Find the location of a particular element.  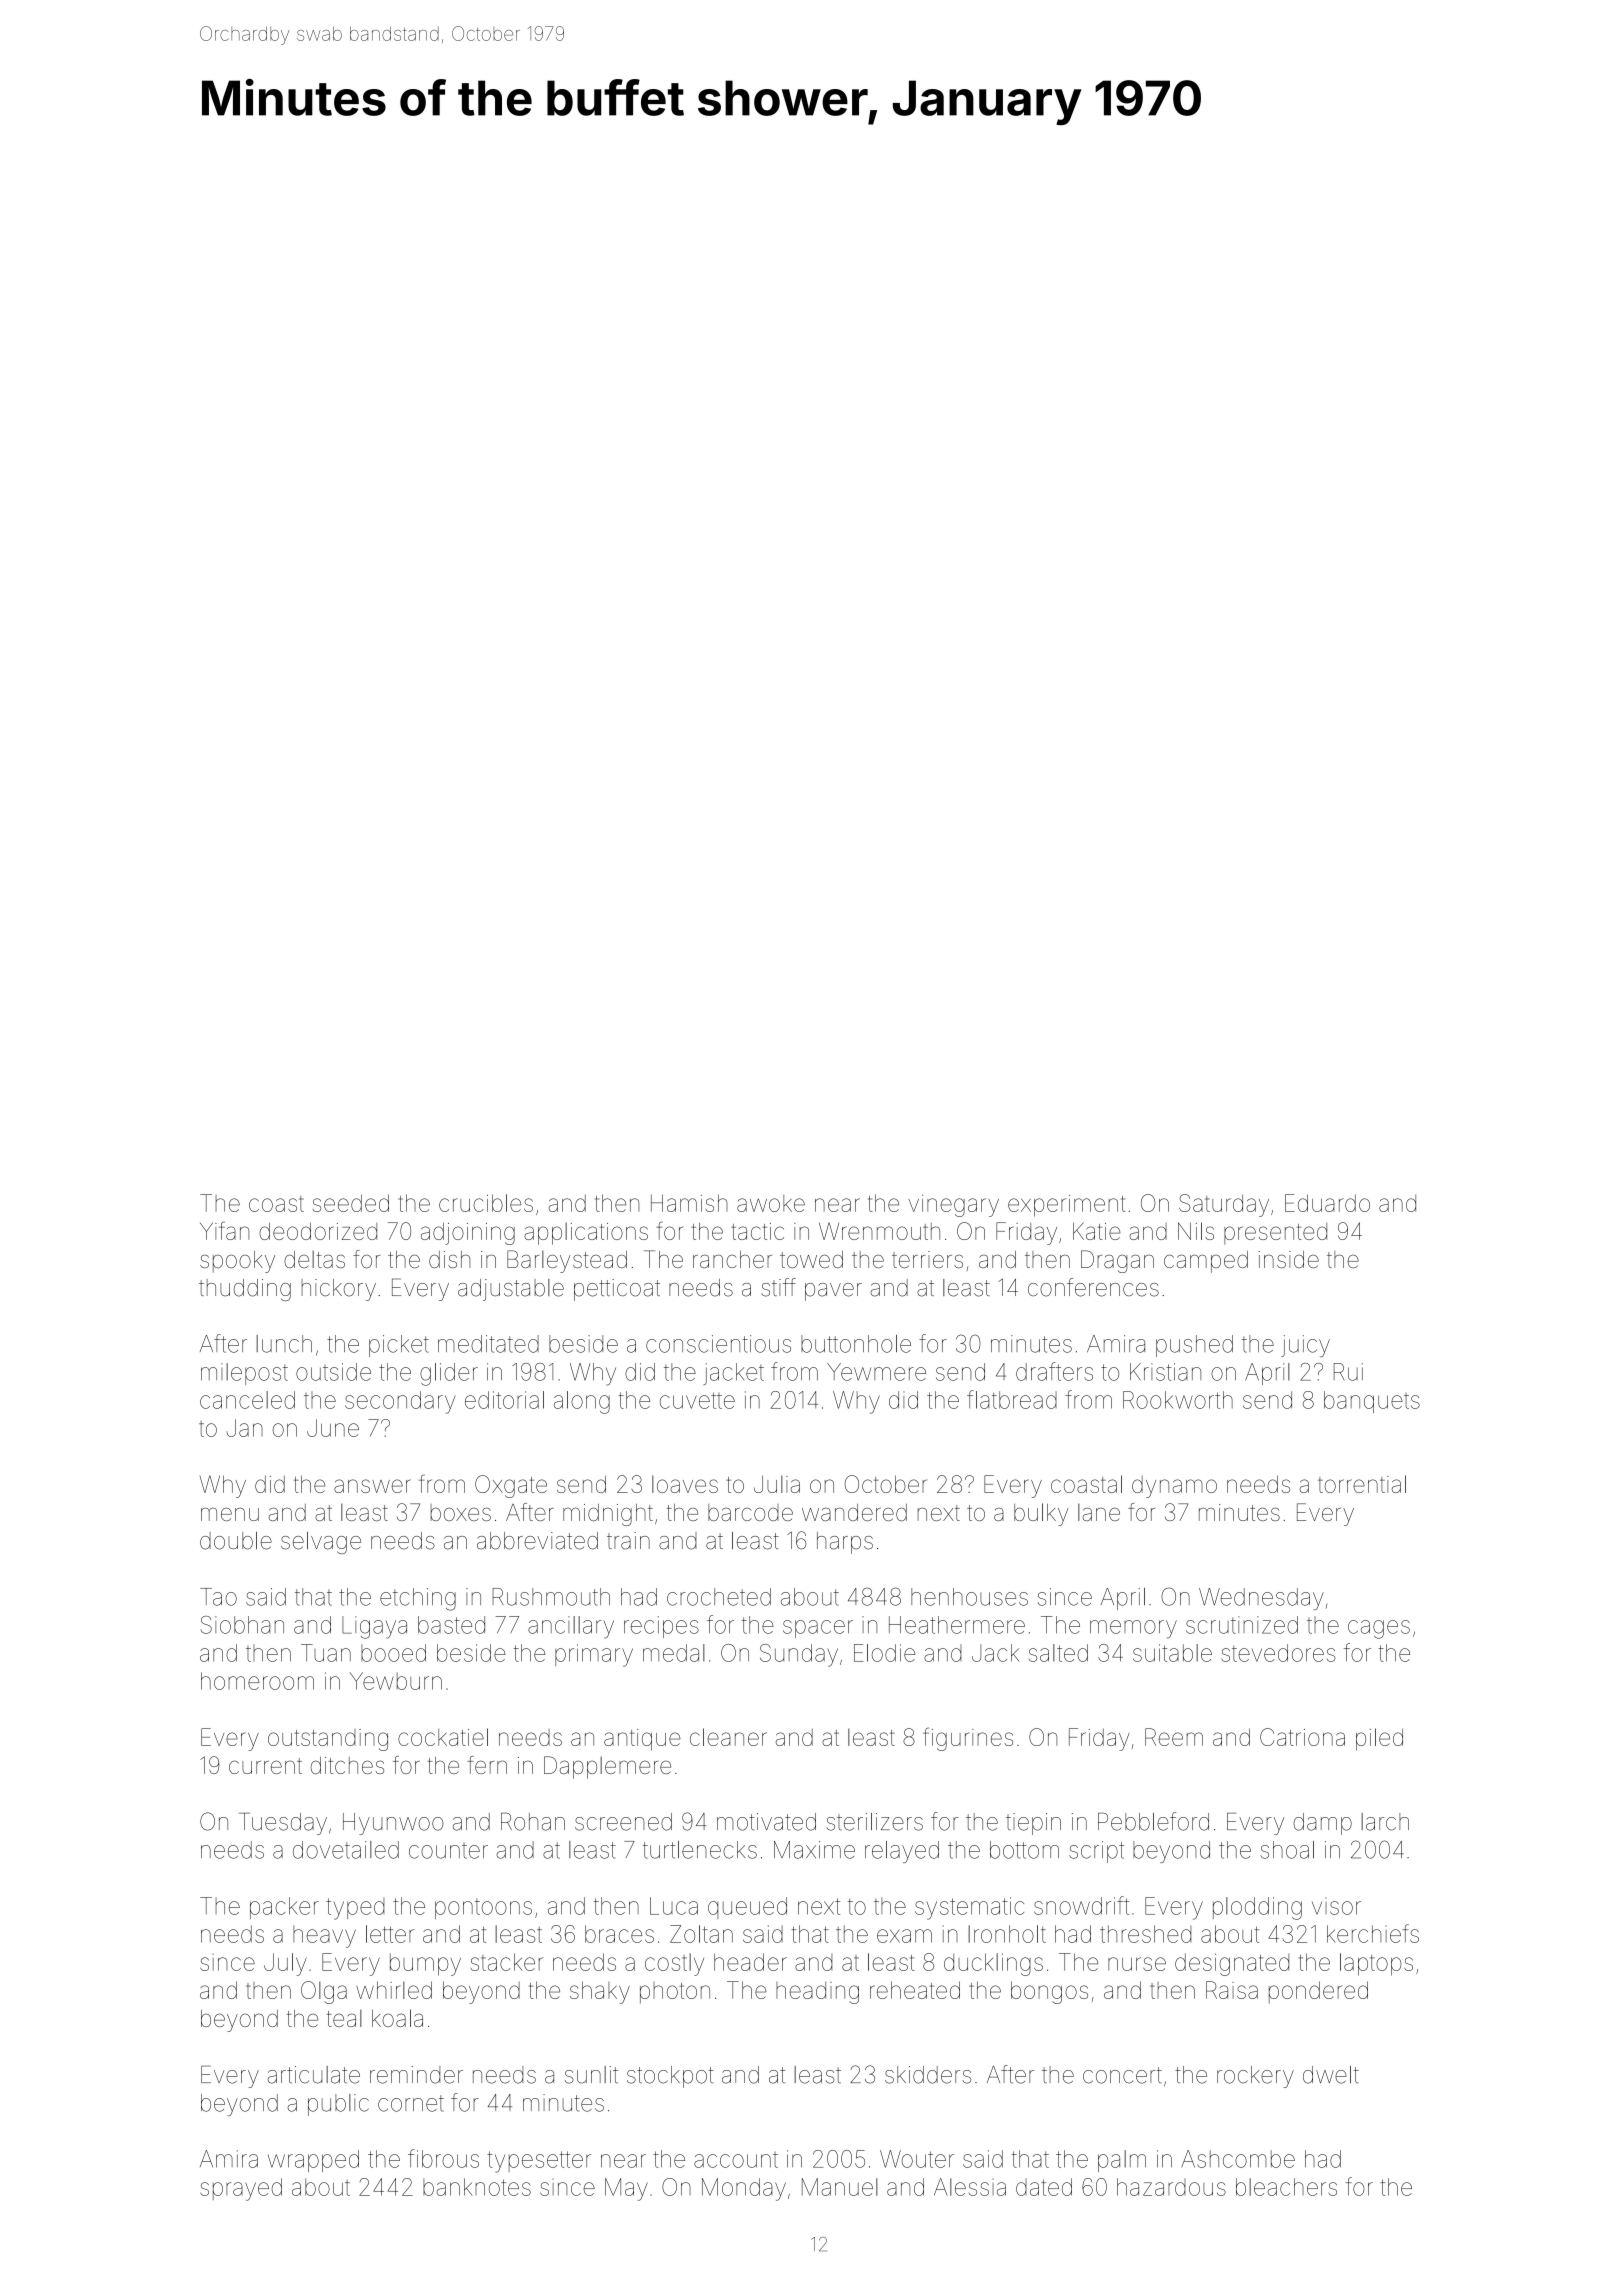

homeroom is located at coordinates (257, 1681).
